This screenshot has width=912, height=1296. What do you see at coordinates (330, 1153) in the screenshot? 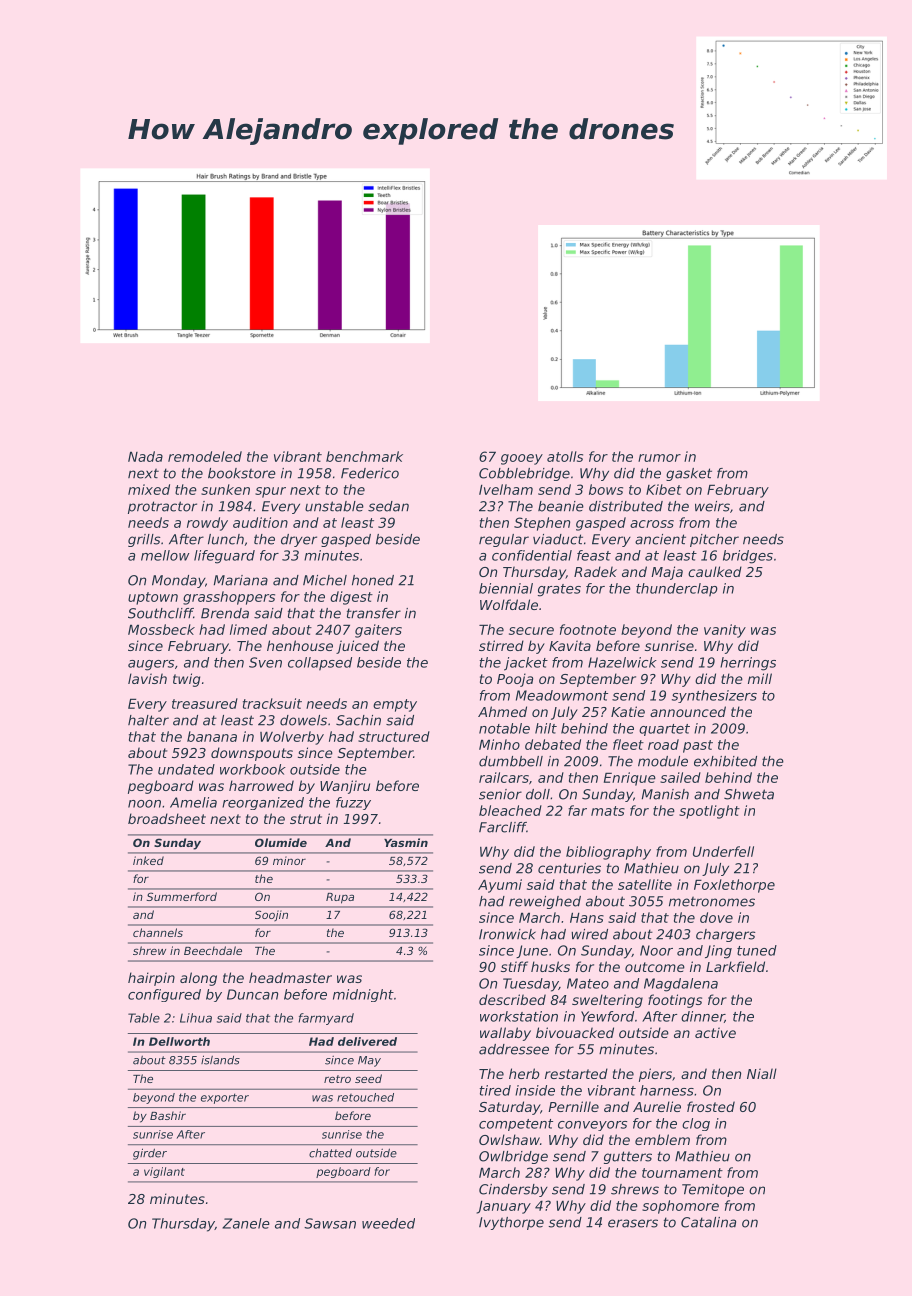
I see `chatted` at bounding box center [330, 1153].
